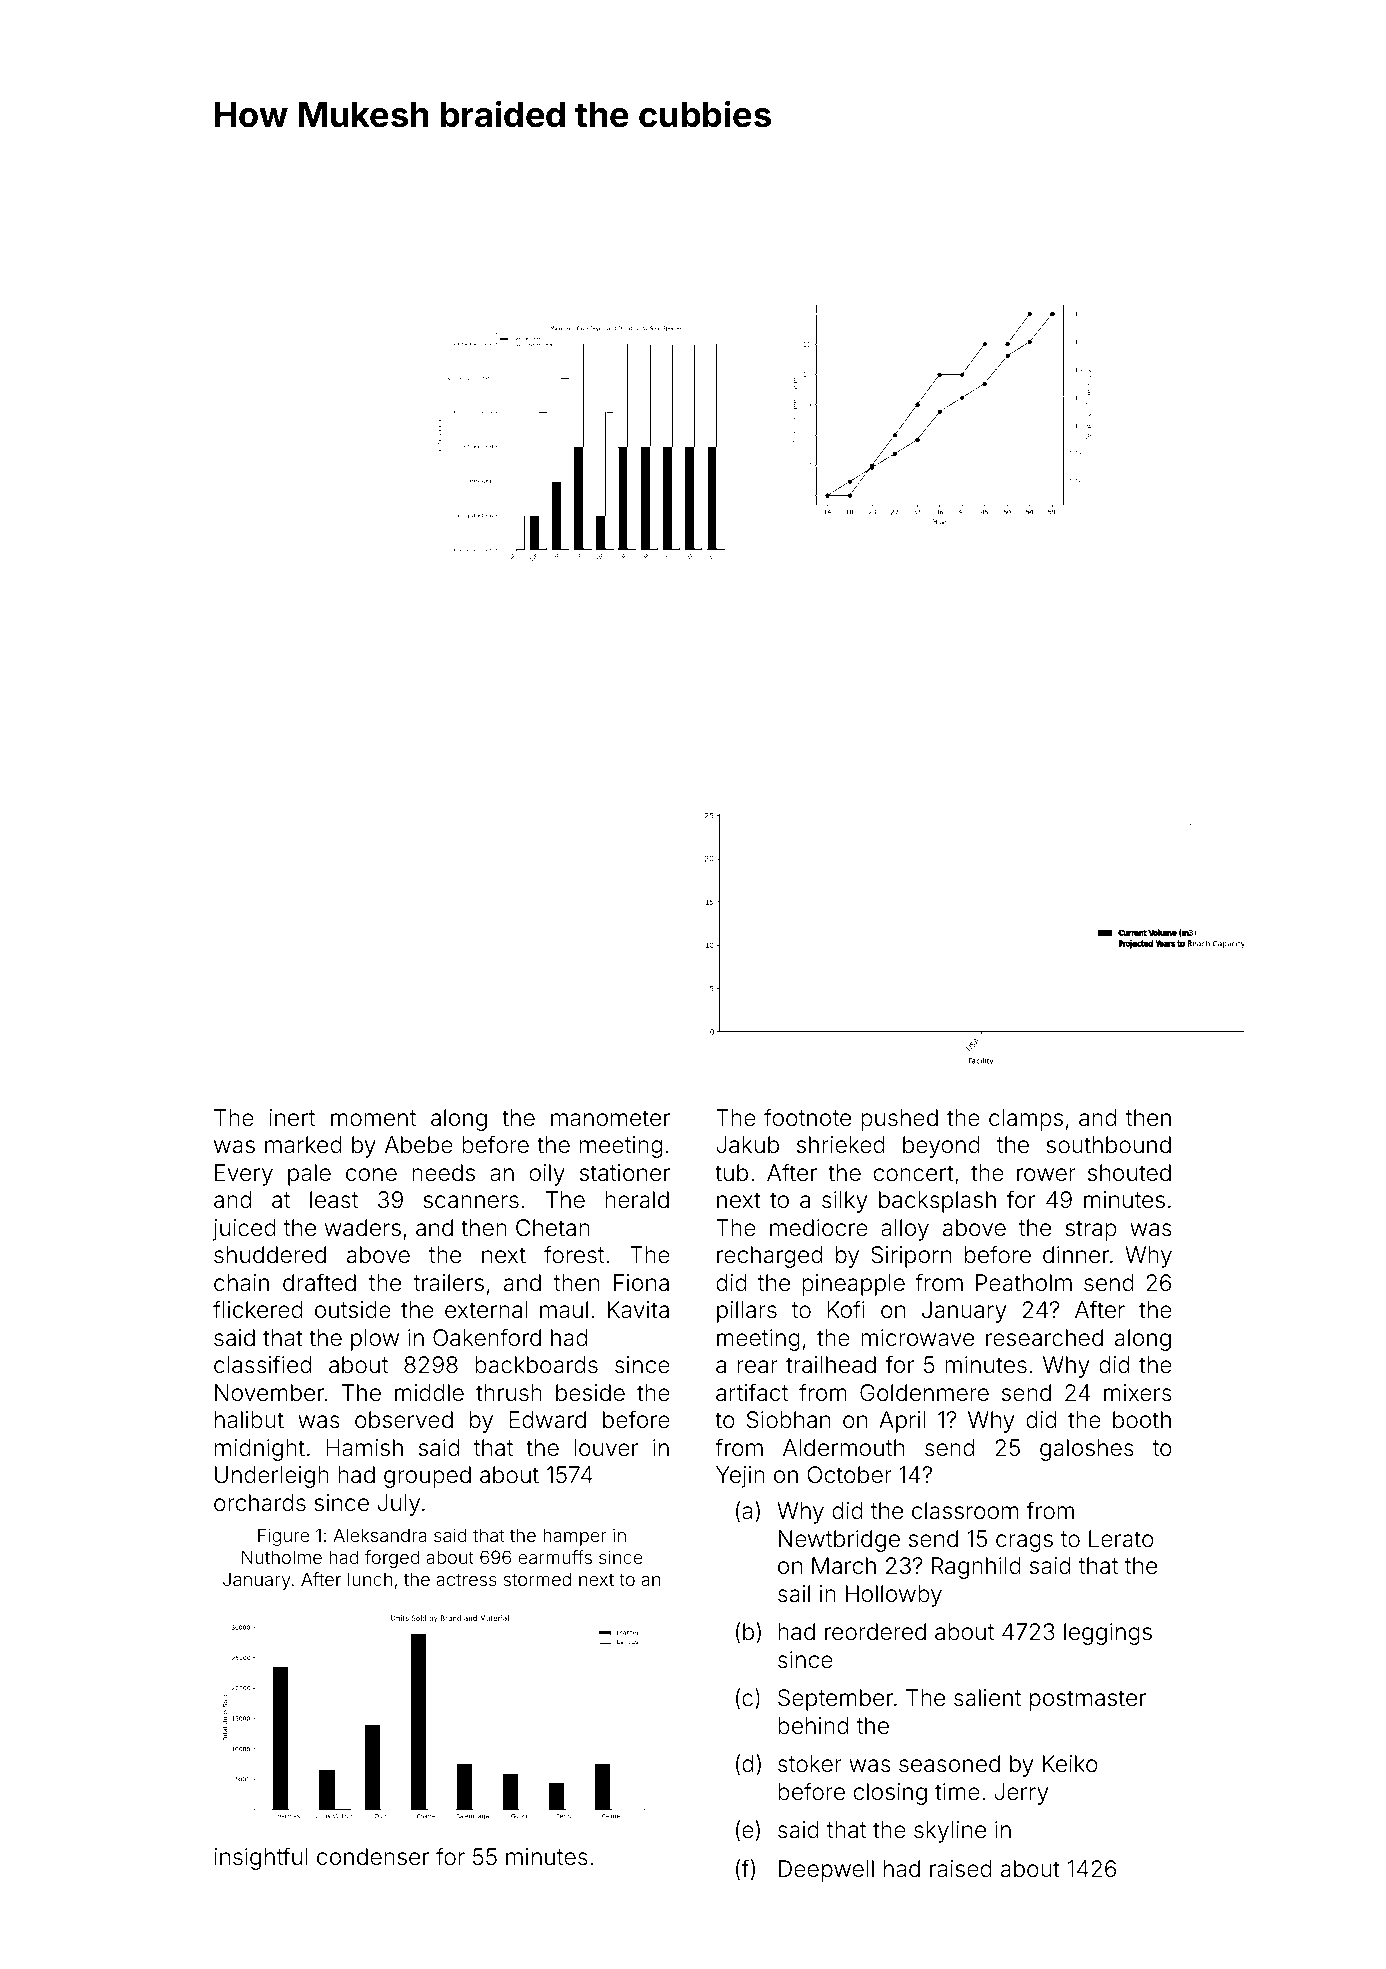 This screenshot has width=1386, height=1969. I want to click on Aldermouth, so click(843, 1448).
